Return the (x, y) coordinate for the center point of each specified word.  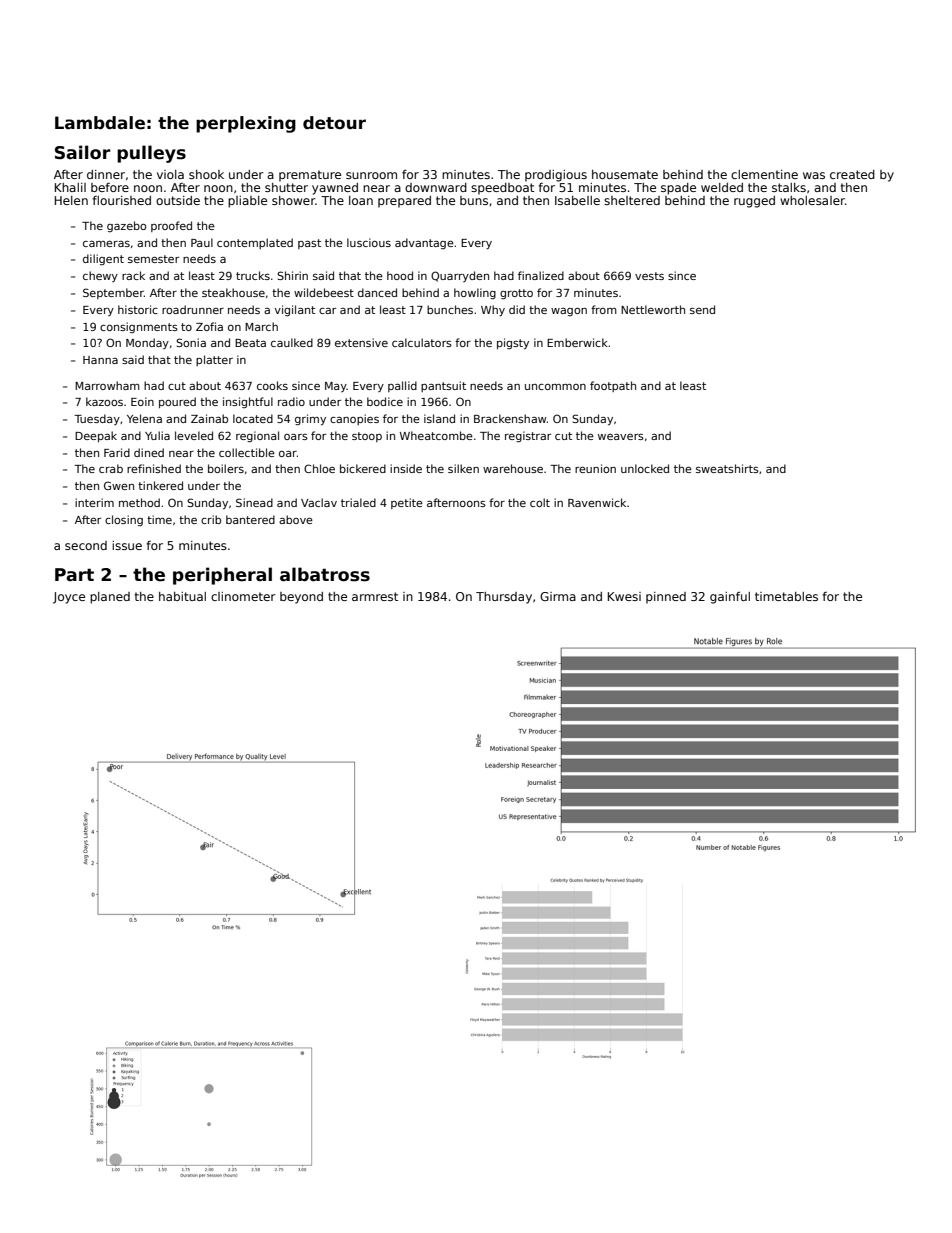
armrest (375, 596)
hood (400, 275)
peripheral (222, 576)
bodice (385, 401)
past (309, 244)
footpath (613, 386)
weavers (621, 437)
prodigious (556, 176)
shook (206, 174)
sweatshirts (727, 468)
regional (257, 437)
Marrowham (107, 385)
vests (649, 276)
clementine (764, 174)
